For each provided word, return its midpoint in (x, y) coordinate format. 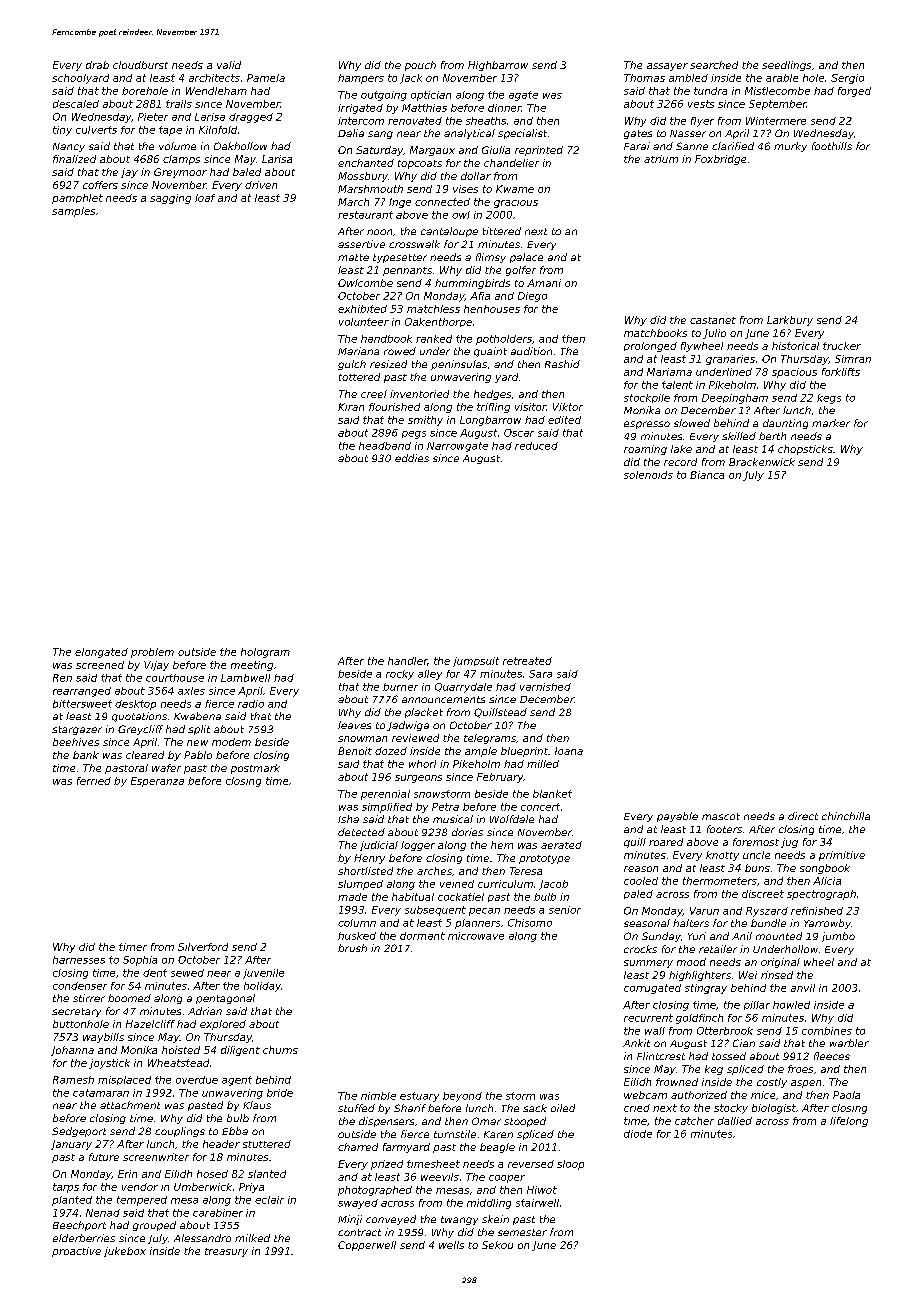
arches (434, 871)
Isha (348, 819)
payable (677, 817)
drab (97, 65)
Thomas (644, 78)
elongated (101, 653)
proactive (76, 1252)
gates (638, 134)
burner (400, 687)
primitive (842, 856)
